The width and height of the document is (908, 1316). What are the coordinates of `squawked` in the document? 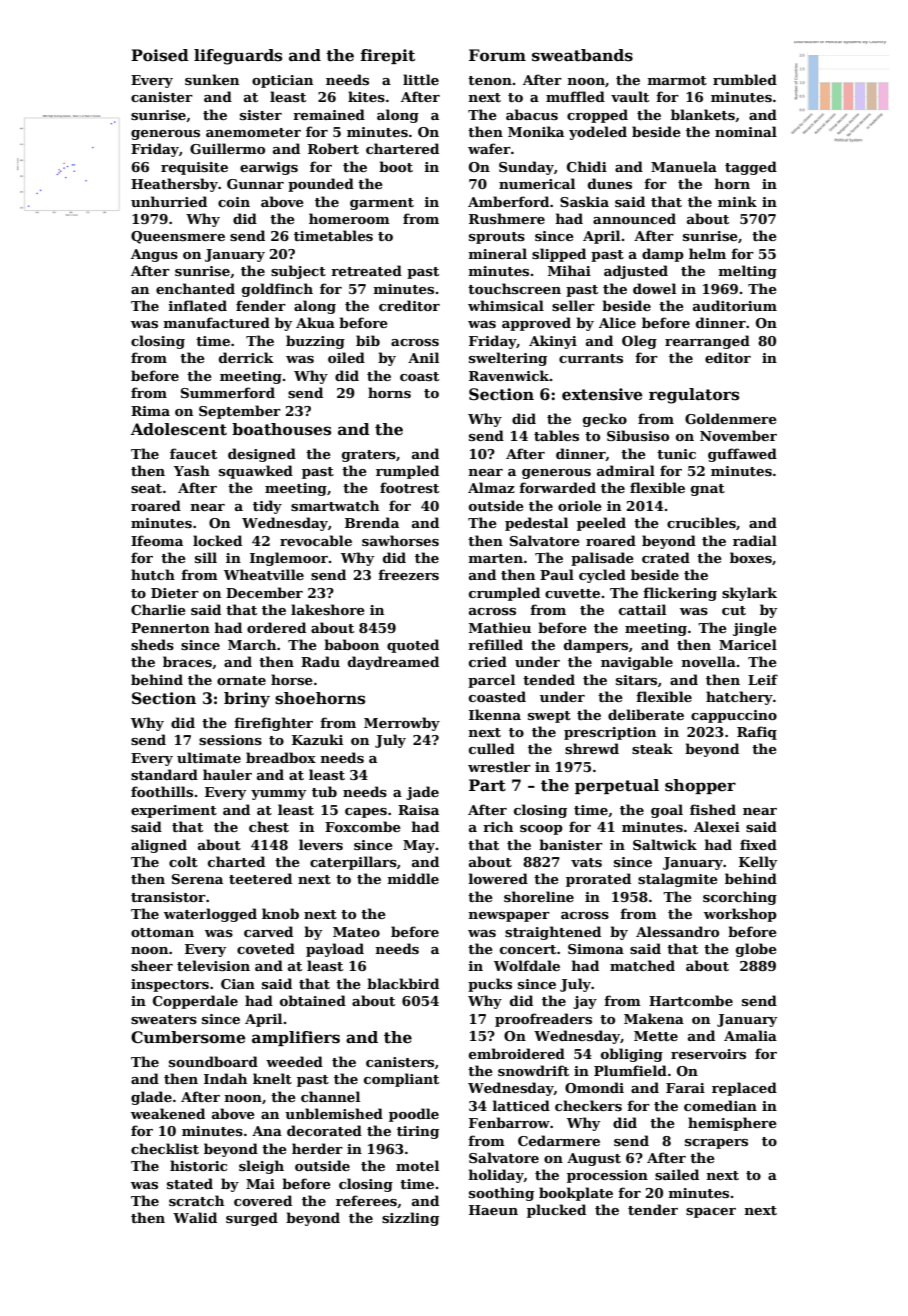 It's located at (256, 472).
